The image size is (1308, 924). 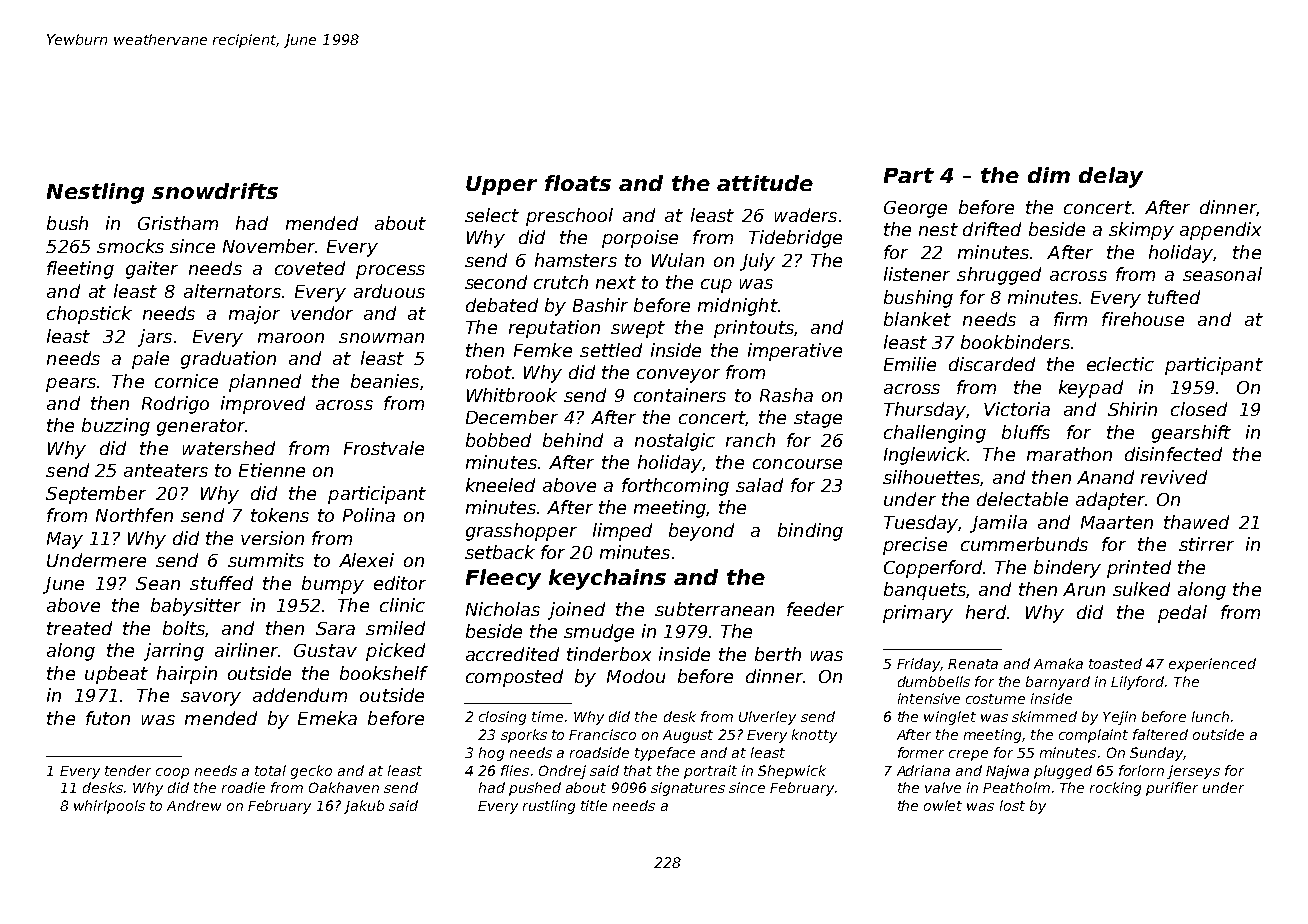 I want to click on select, so click(x=492, y=215).
